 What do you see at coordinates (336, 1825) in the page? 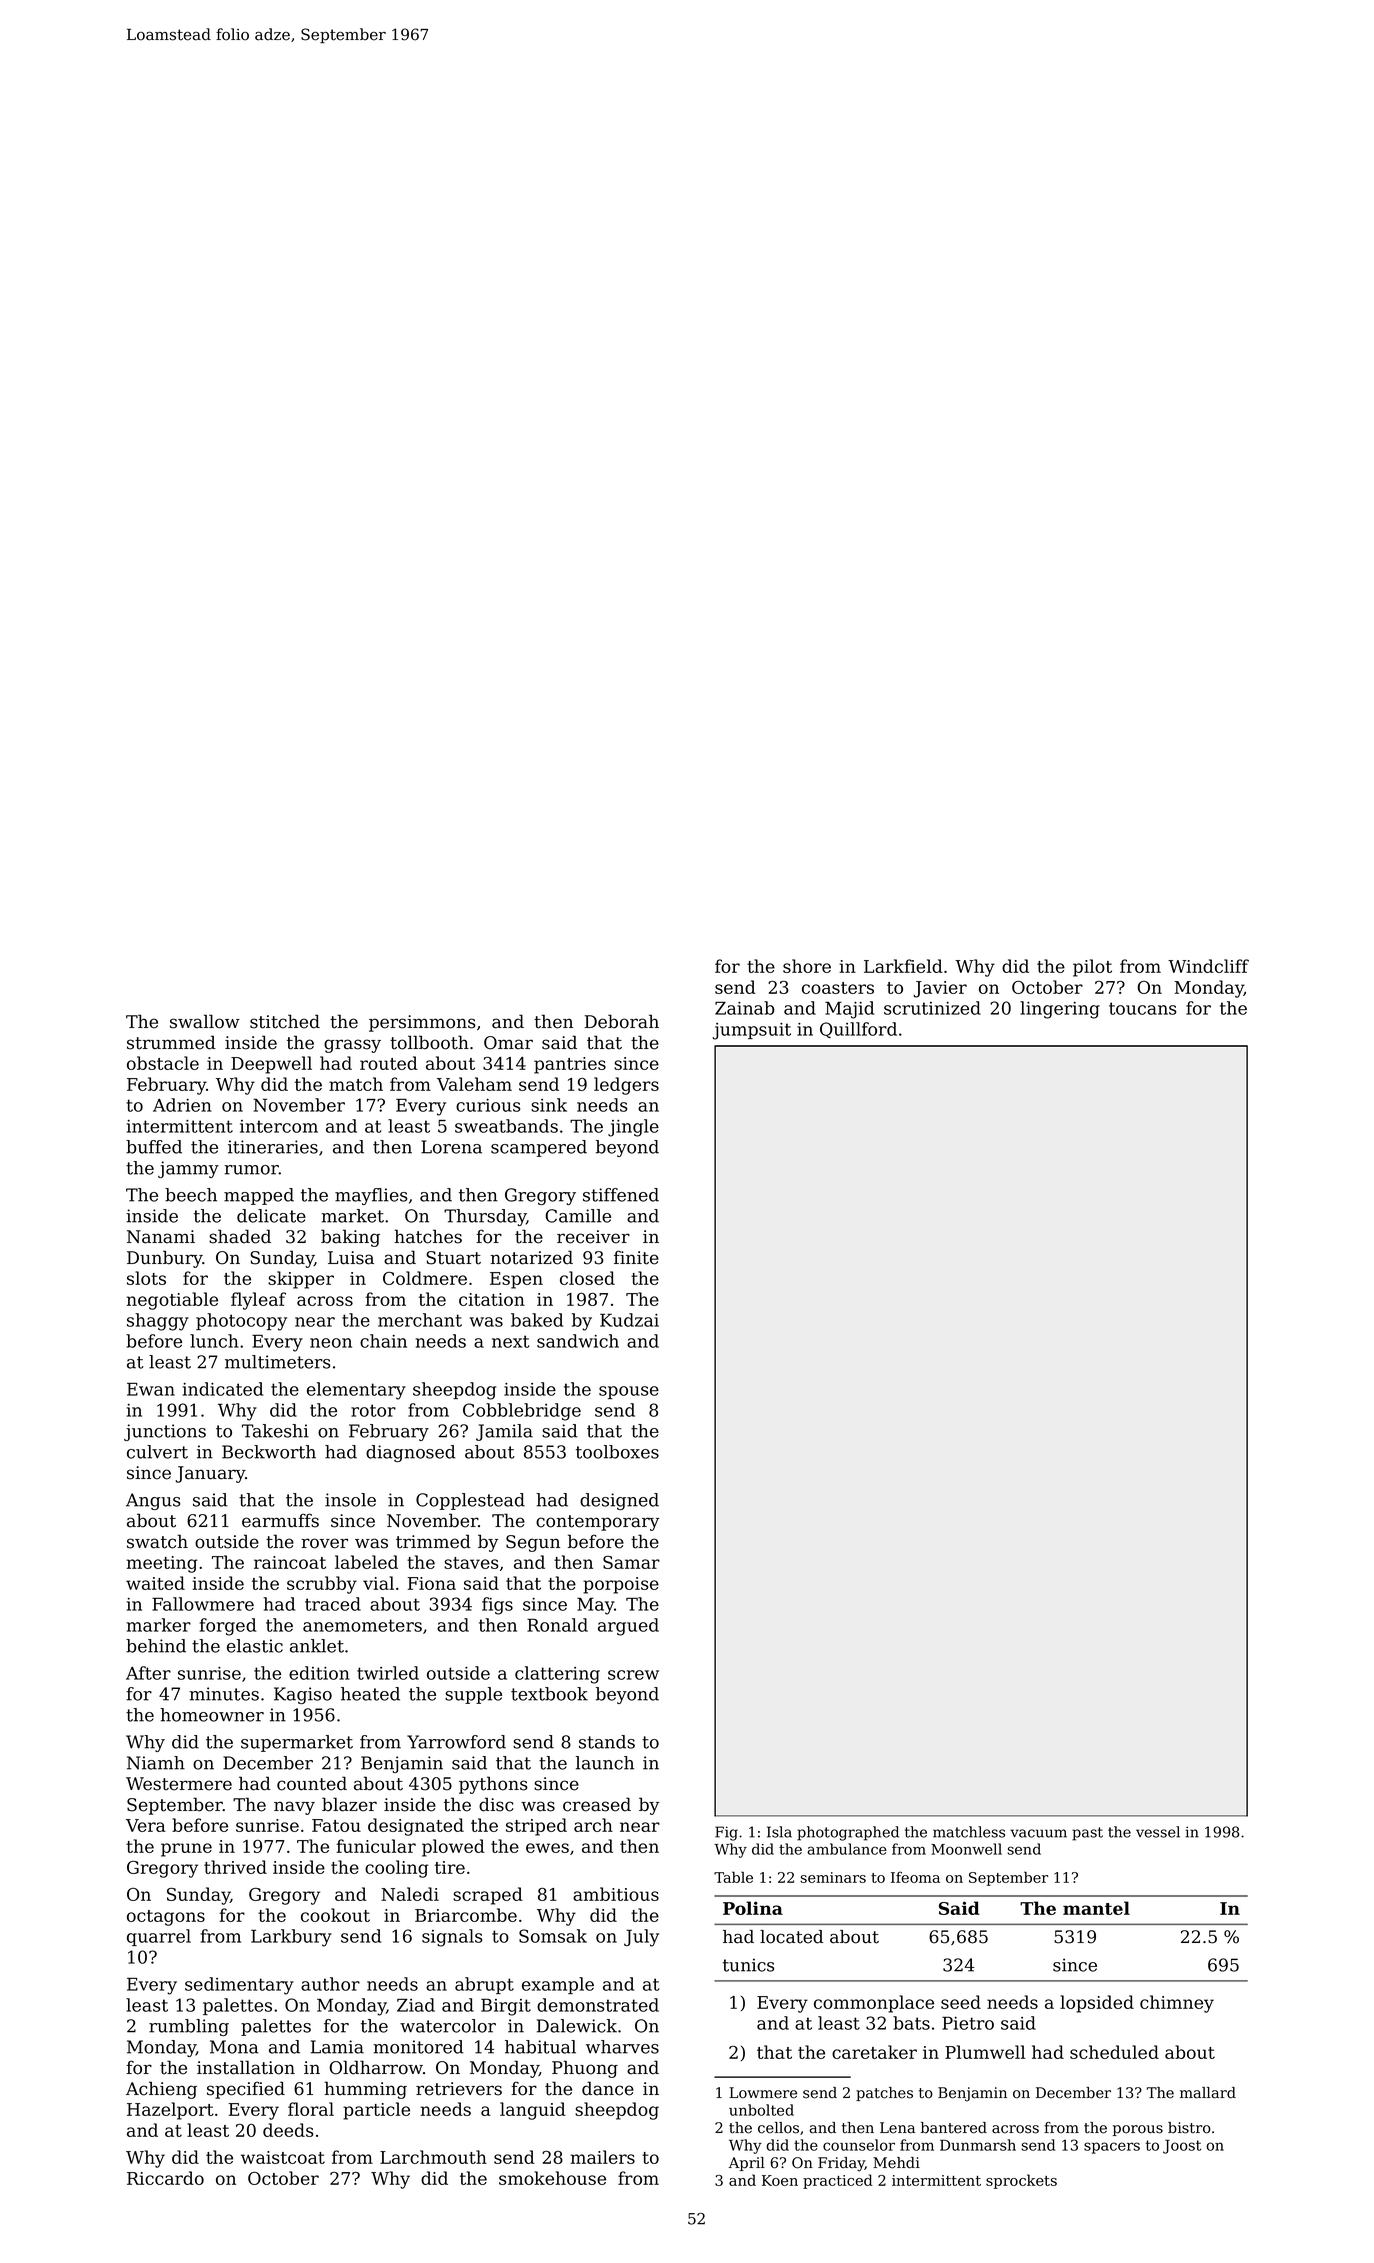
I see `Fatou` at bounding box center [336, 1825].
